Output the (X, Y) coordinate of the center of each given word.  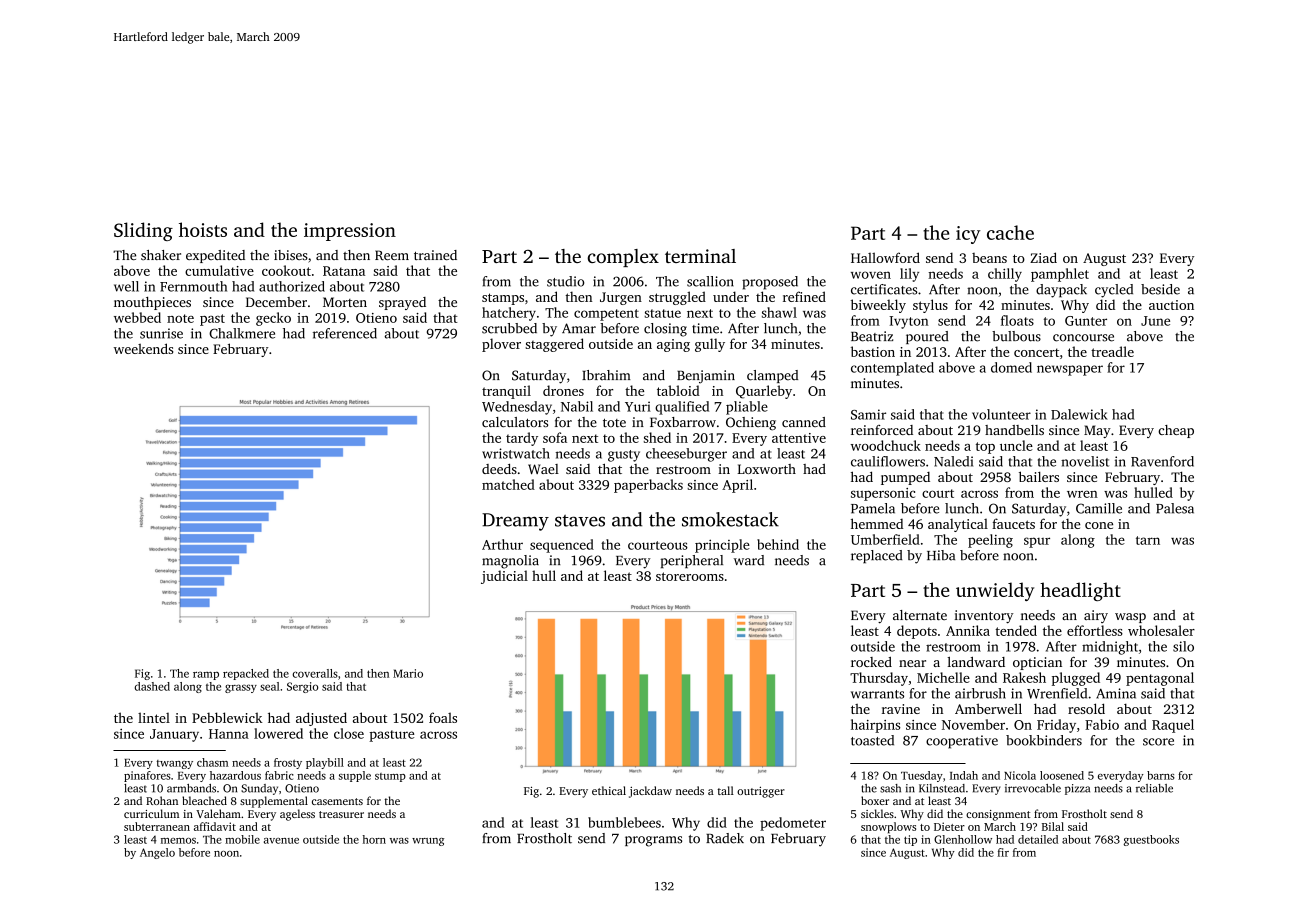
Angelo (157, 853)
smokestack (730, 519)
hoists (203, 229)
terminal (700, 256)
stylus (930, 306)
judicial (504, 577)
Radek (725, 838)
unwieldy (995, 591)
